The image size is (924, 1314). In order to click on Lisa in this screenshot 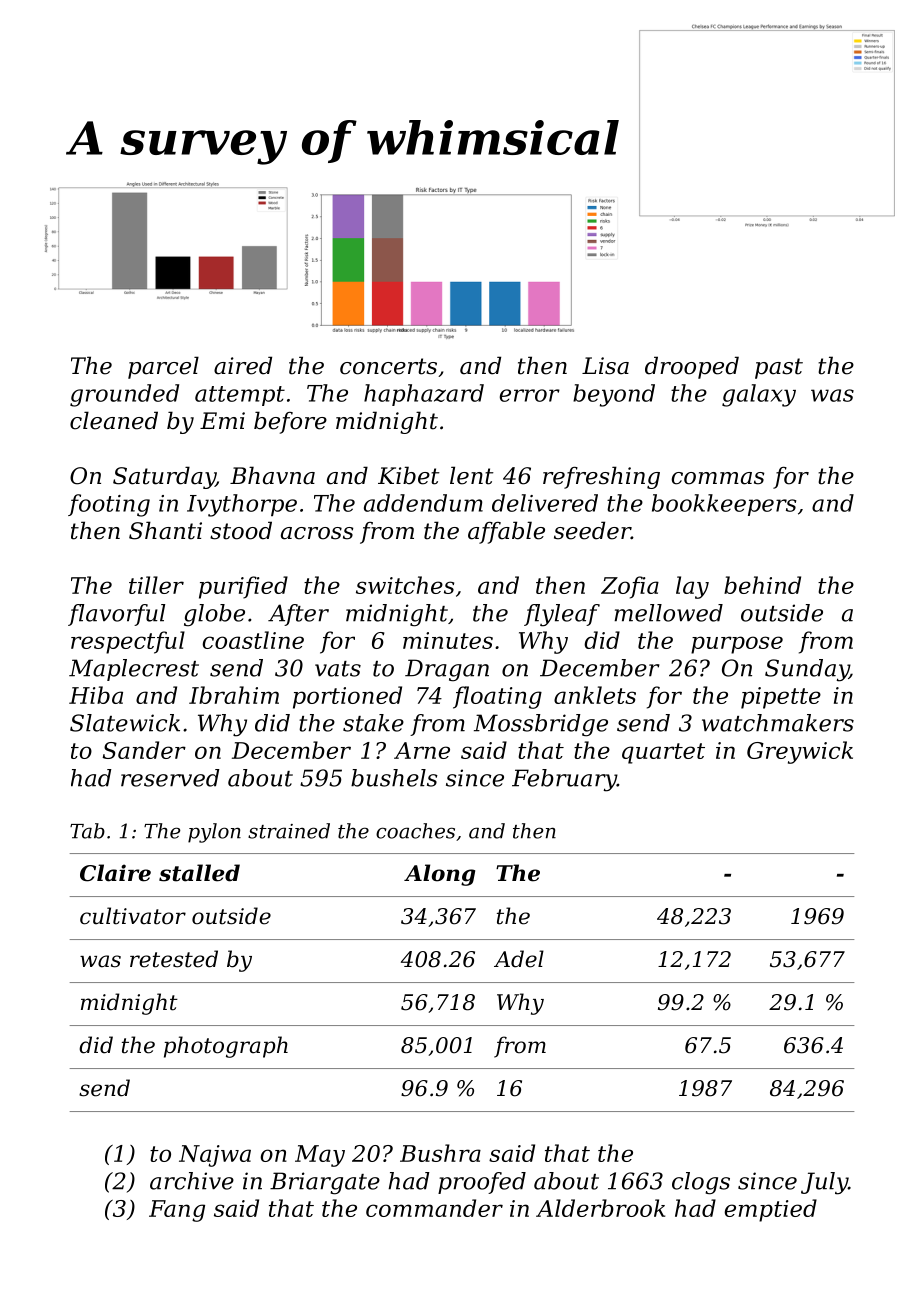, I will do `click(605, 366)`.
